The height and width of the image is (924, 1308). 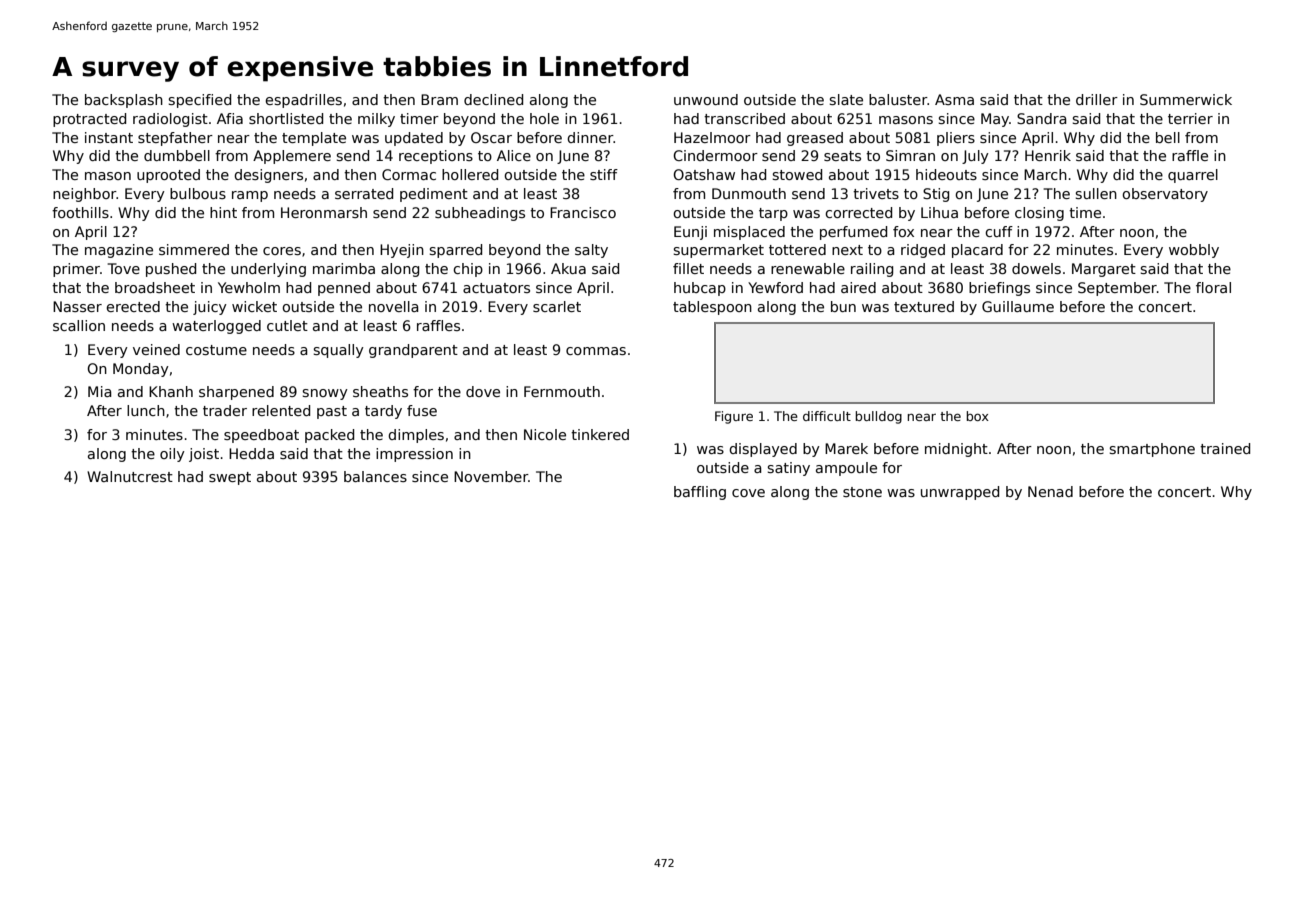 I want to click on smartphone, so click(x=1152, y=450).
